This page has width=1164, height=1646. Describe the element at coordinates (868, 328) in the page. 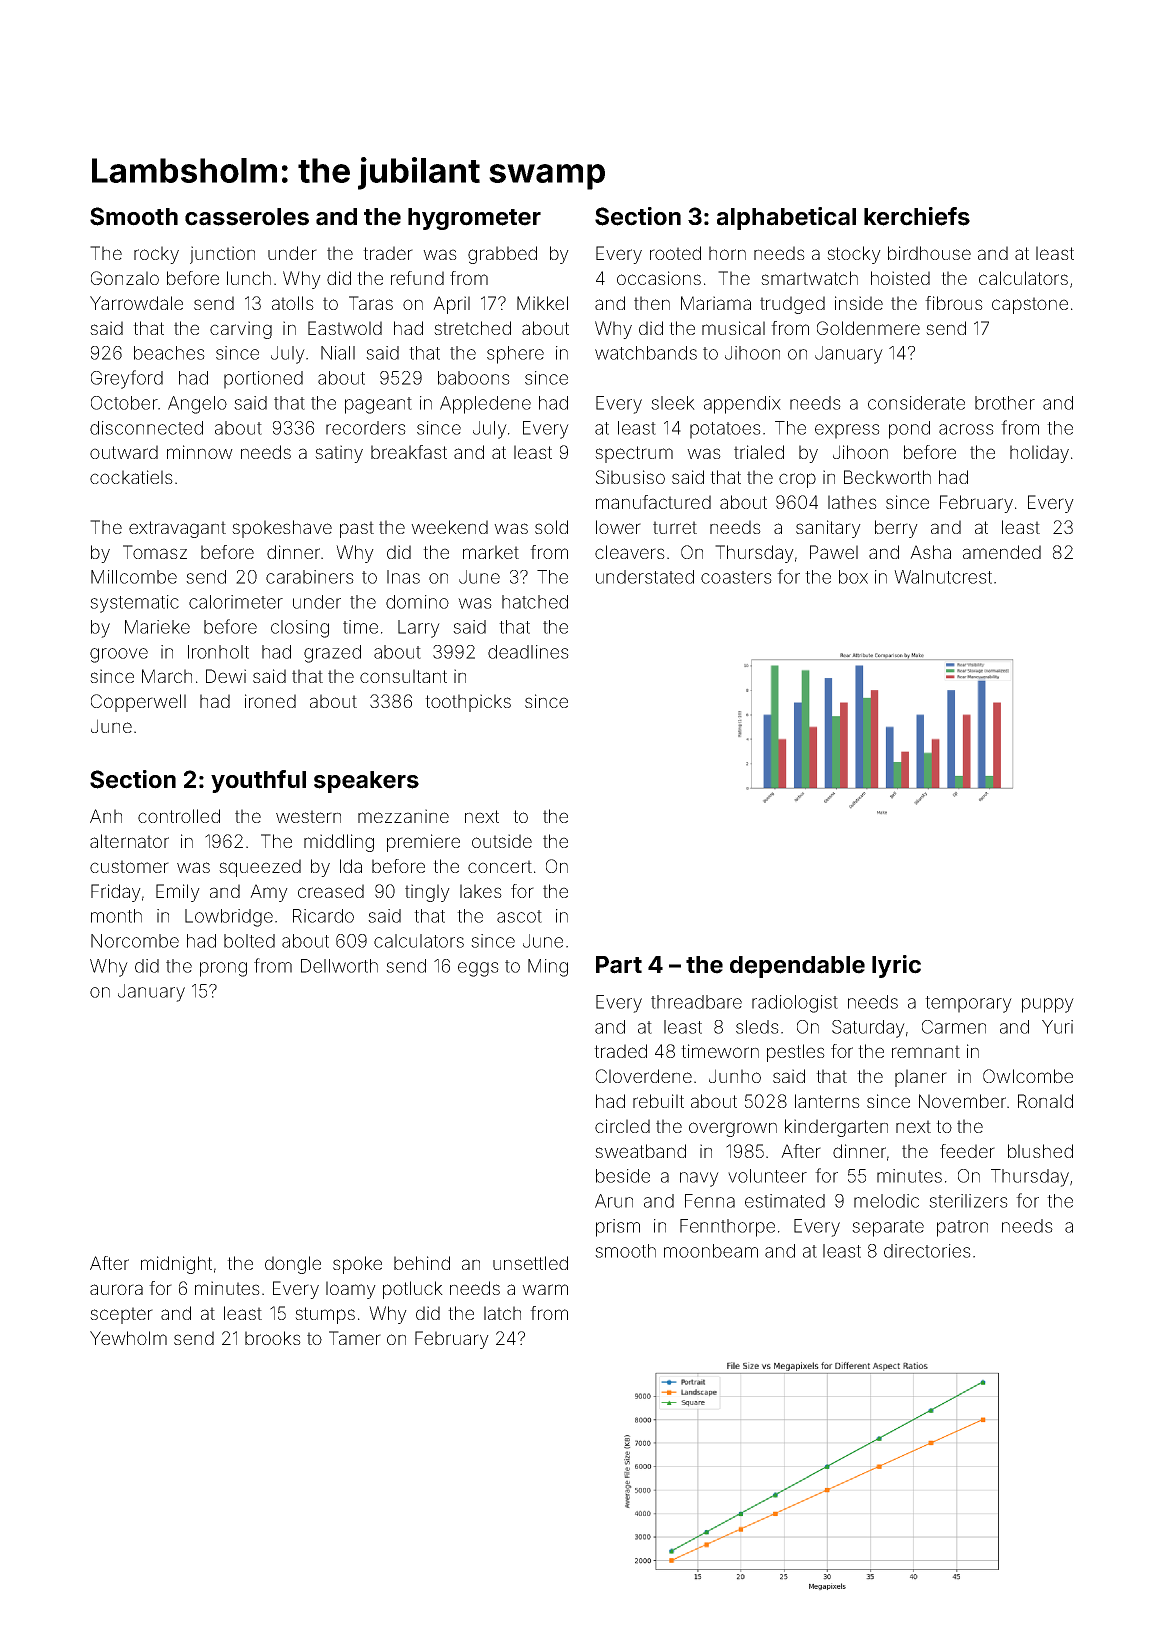

I see `Goldenmere` at that location.
